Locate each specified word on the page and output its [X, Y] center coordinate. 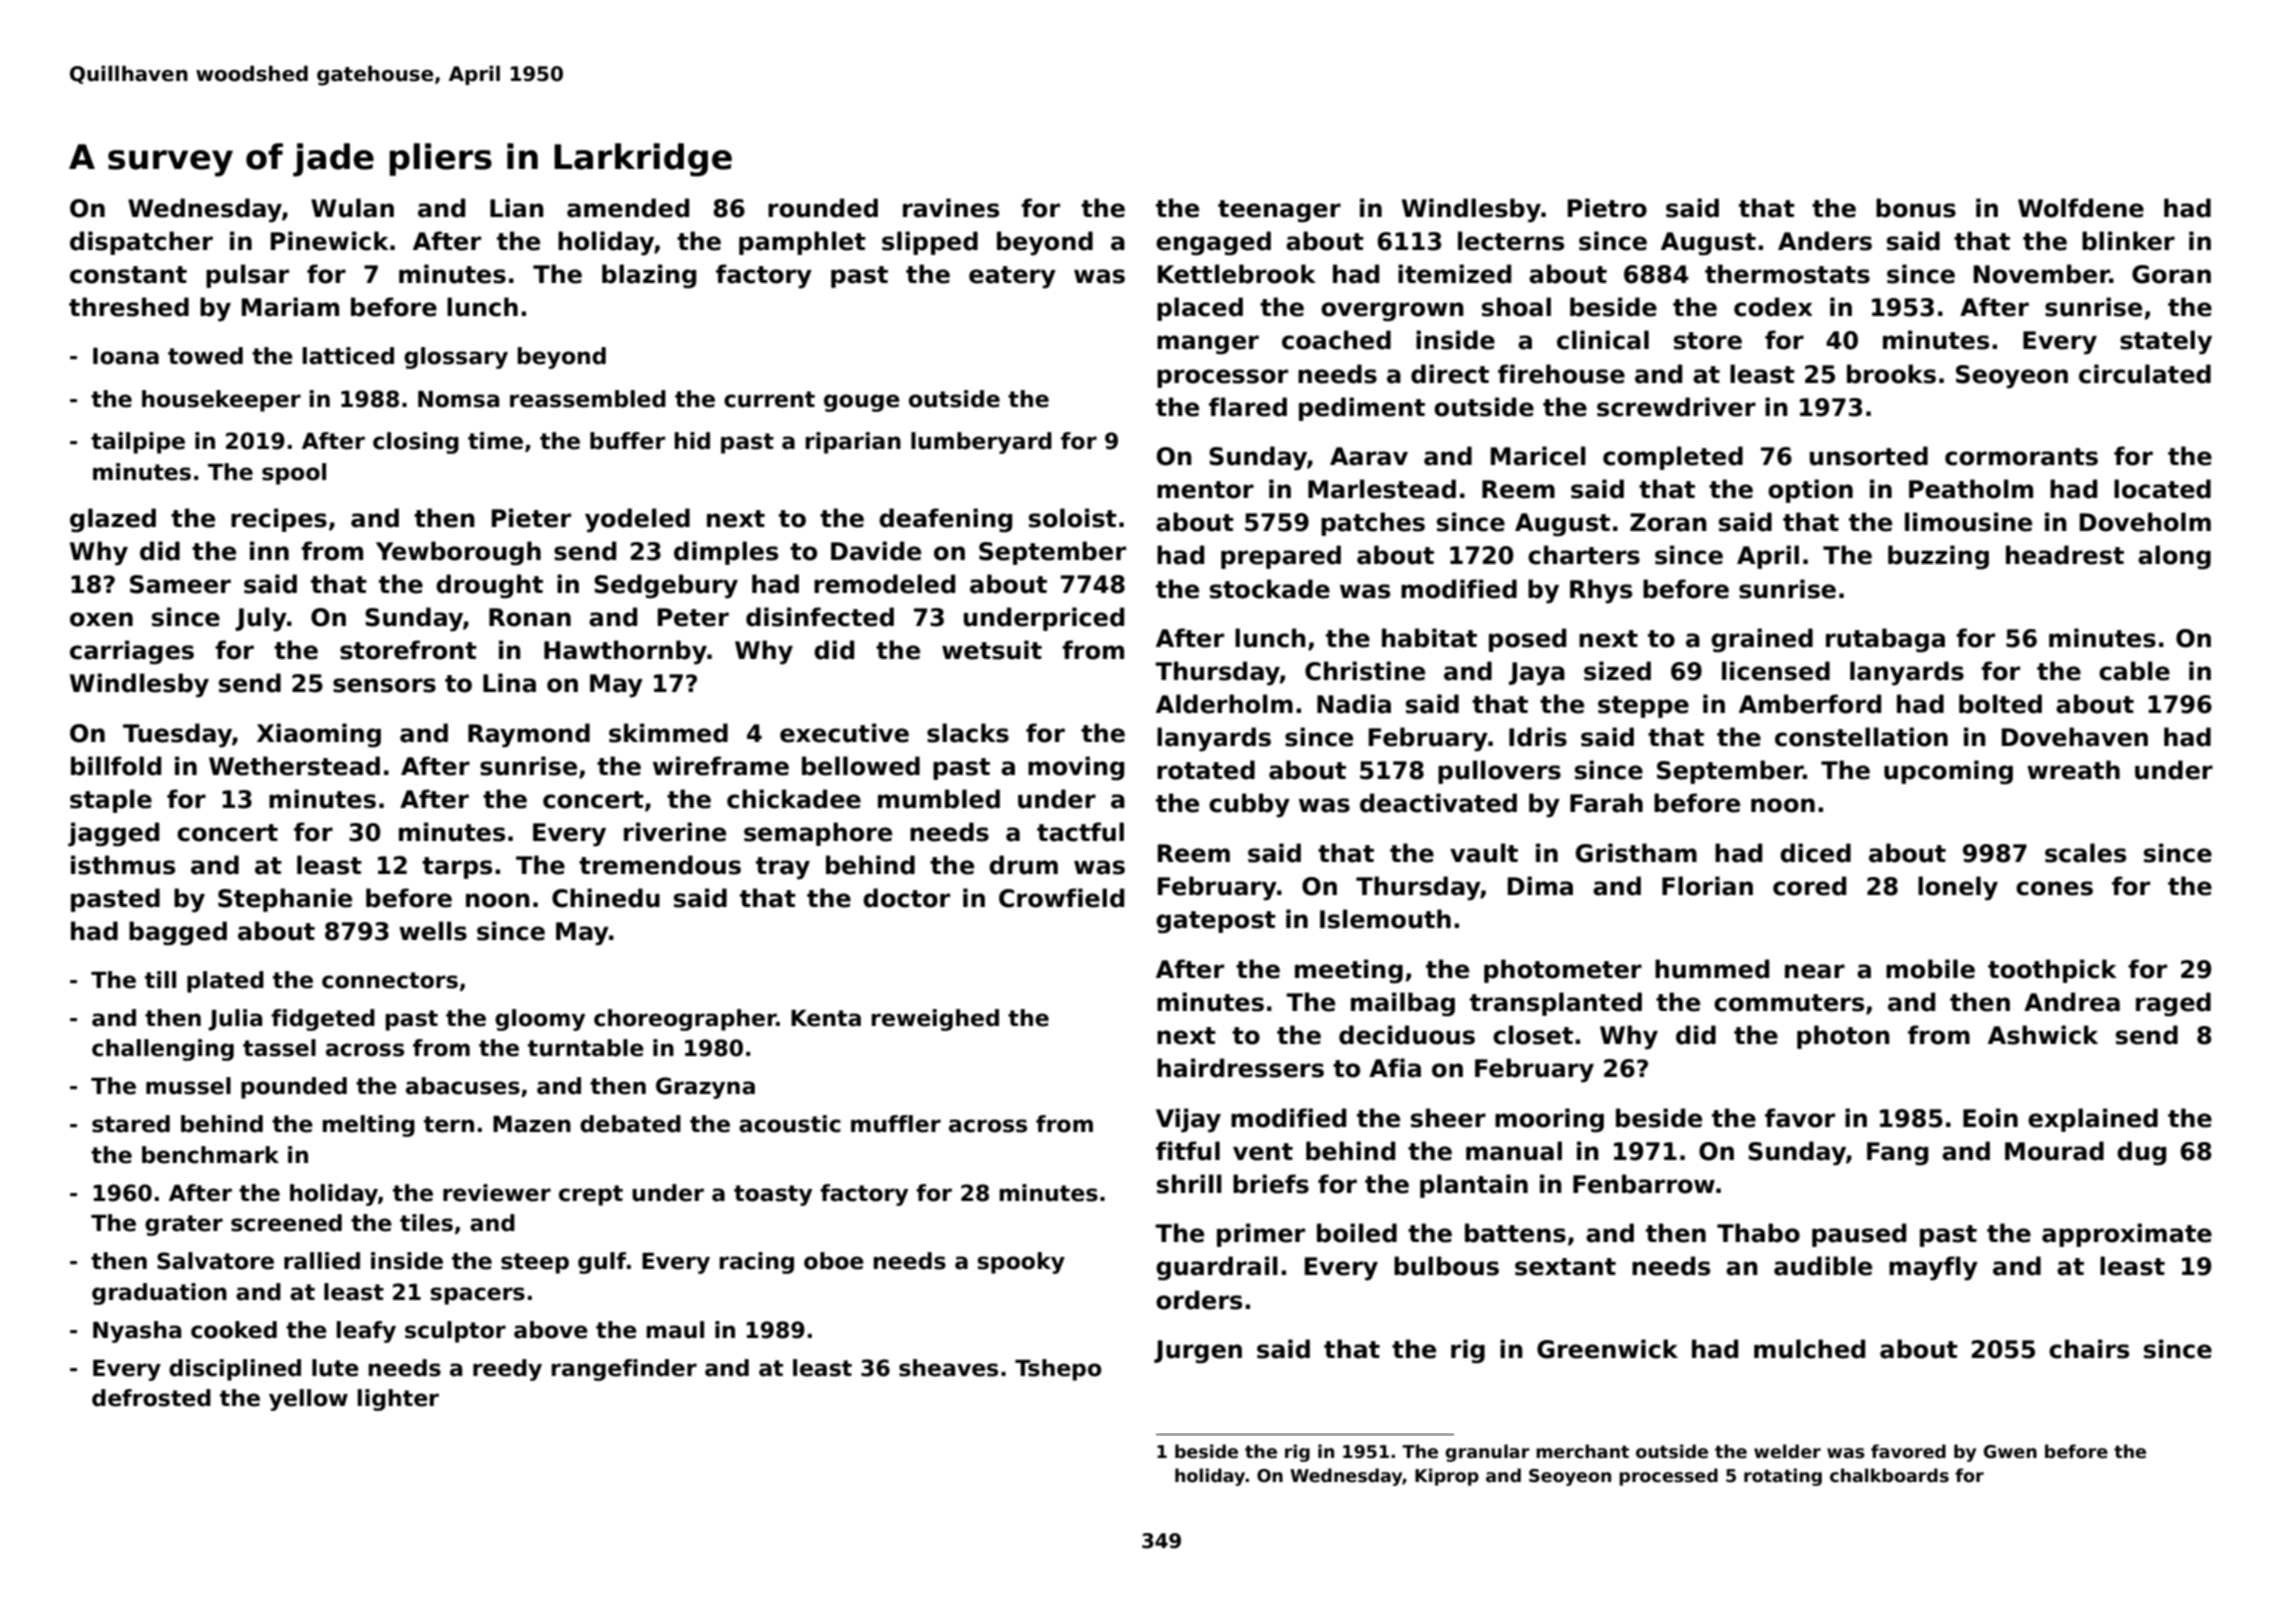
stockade [1270, 589]
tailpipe [138, 443]
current [769, 399]
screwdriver [1676, 407]
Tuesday [177, 735]
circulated [2145, 374]
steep [535, 1263]
